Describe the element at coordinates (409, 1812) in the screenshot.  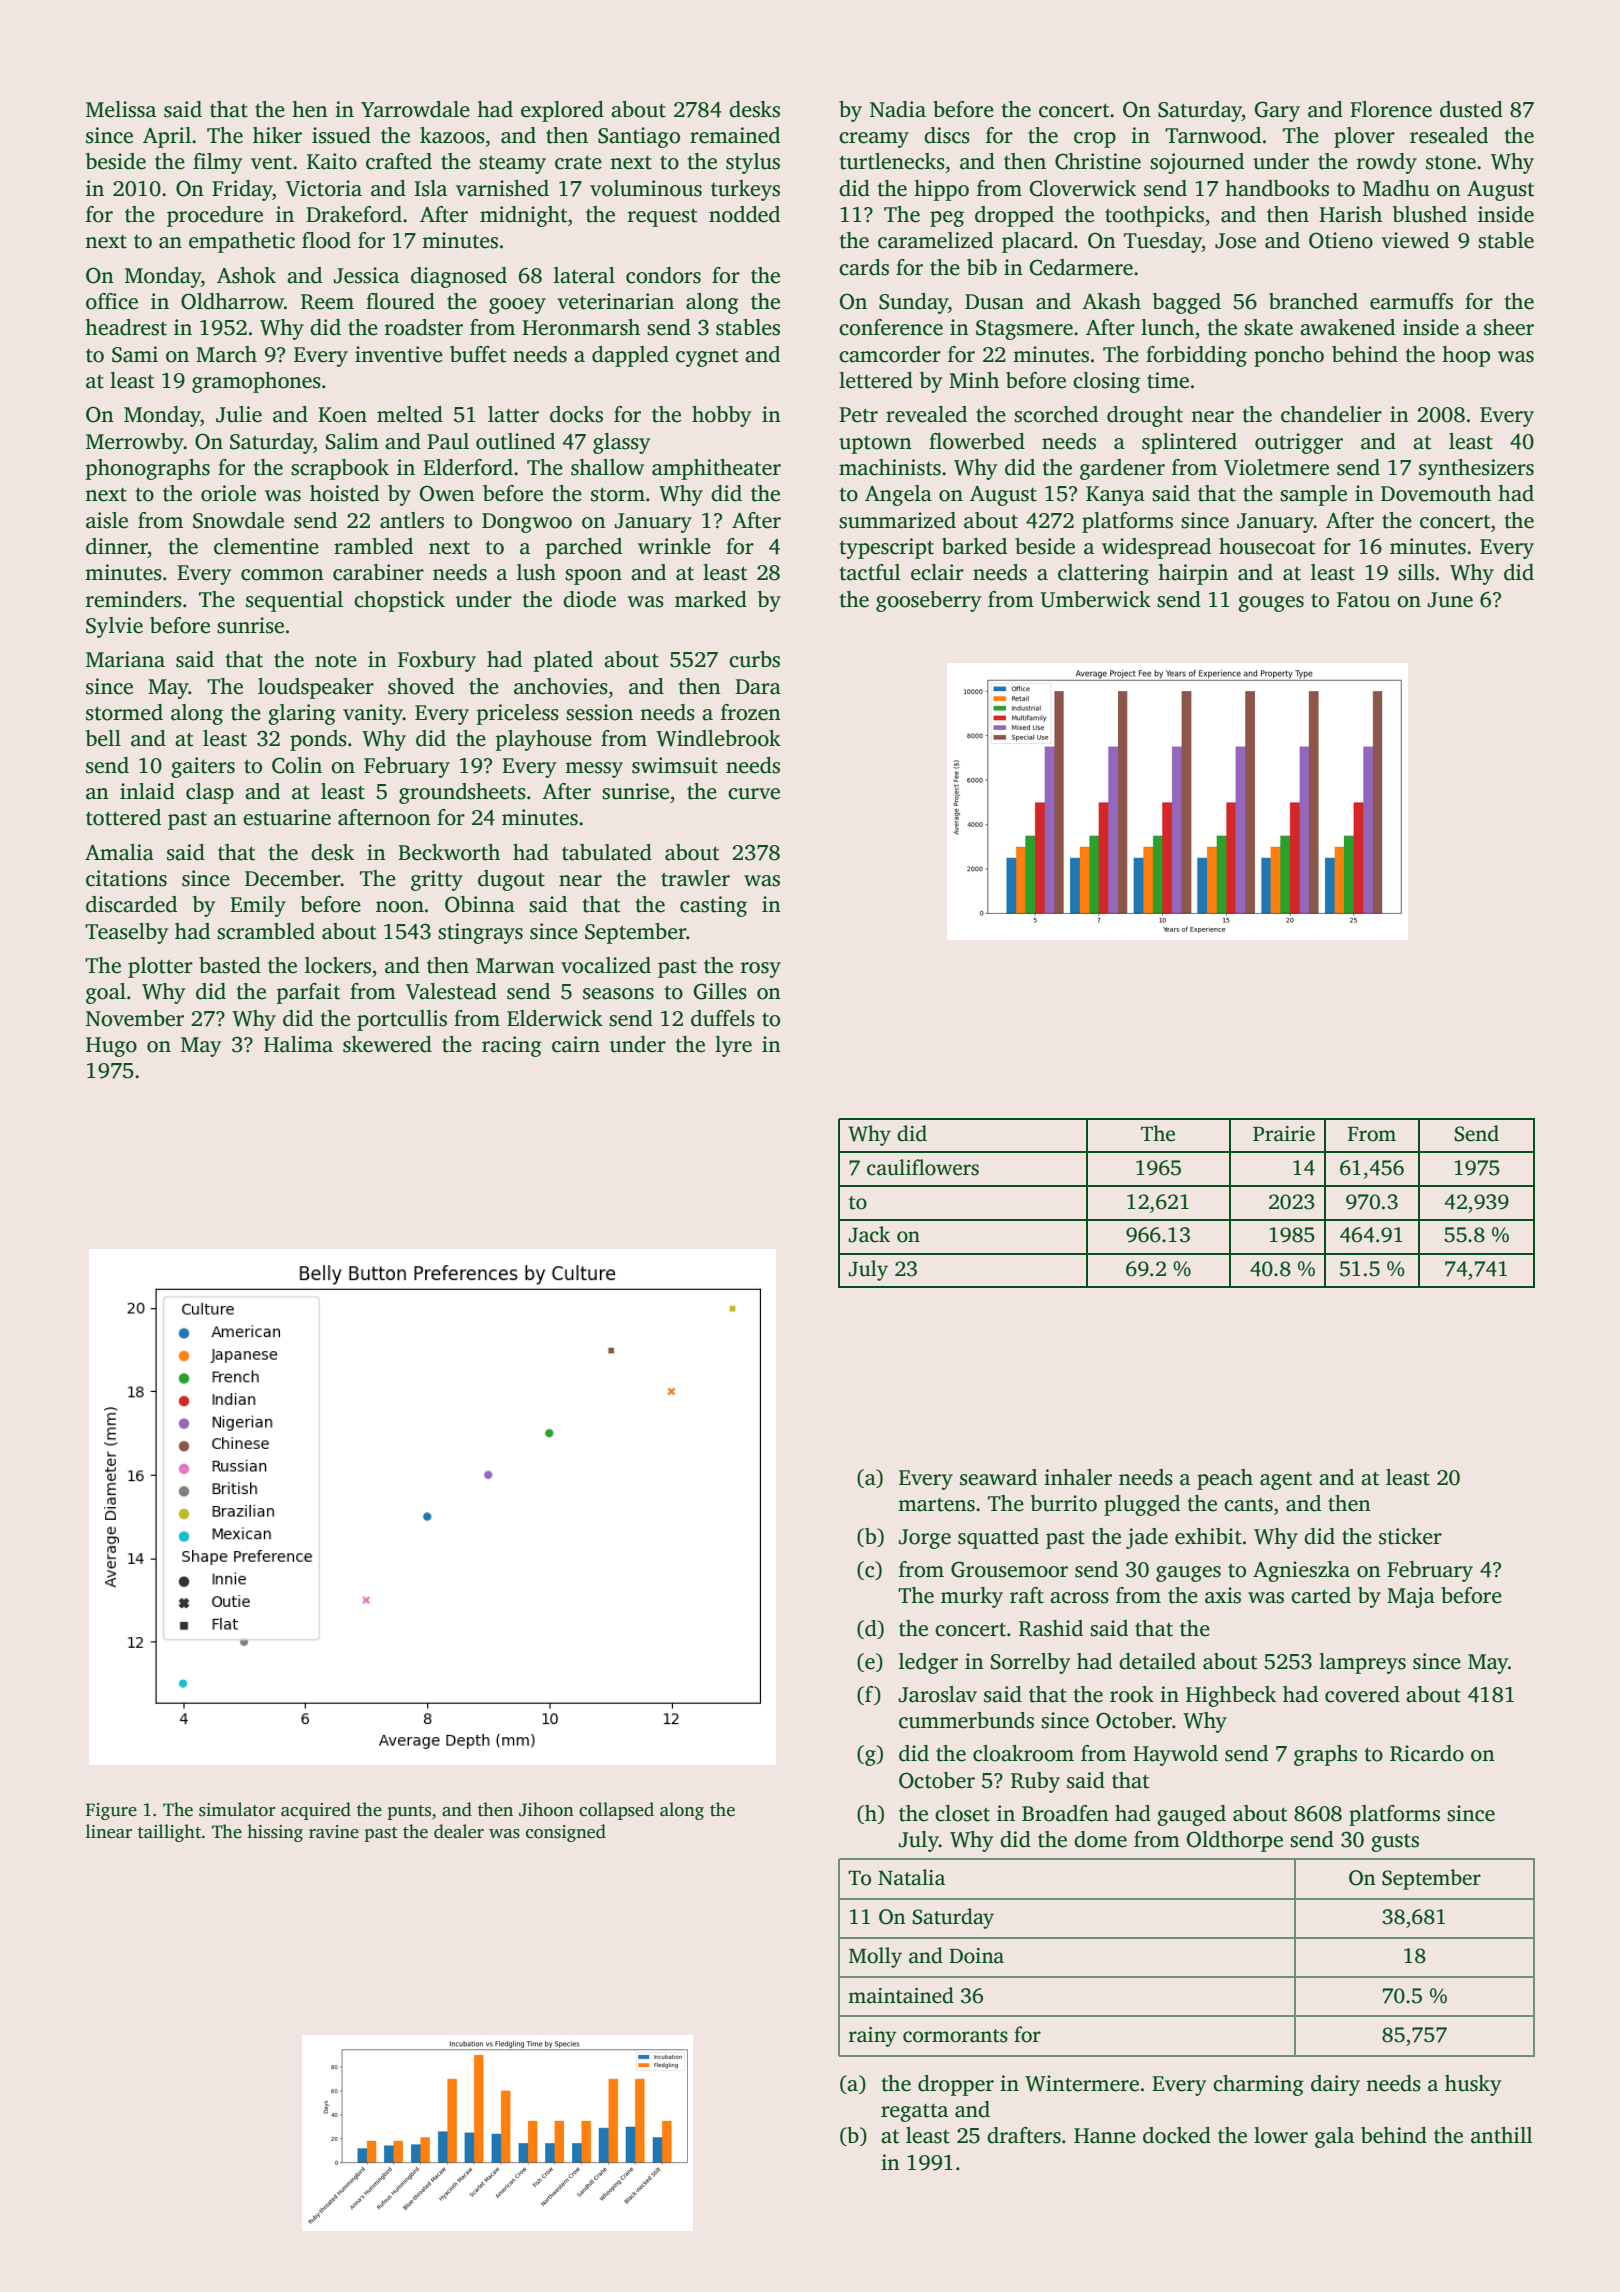
I see `punts` at that location.
